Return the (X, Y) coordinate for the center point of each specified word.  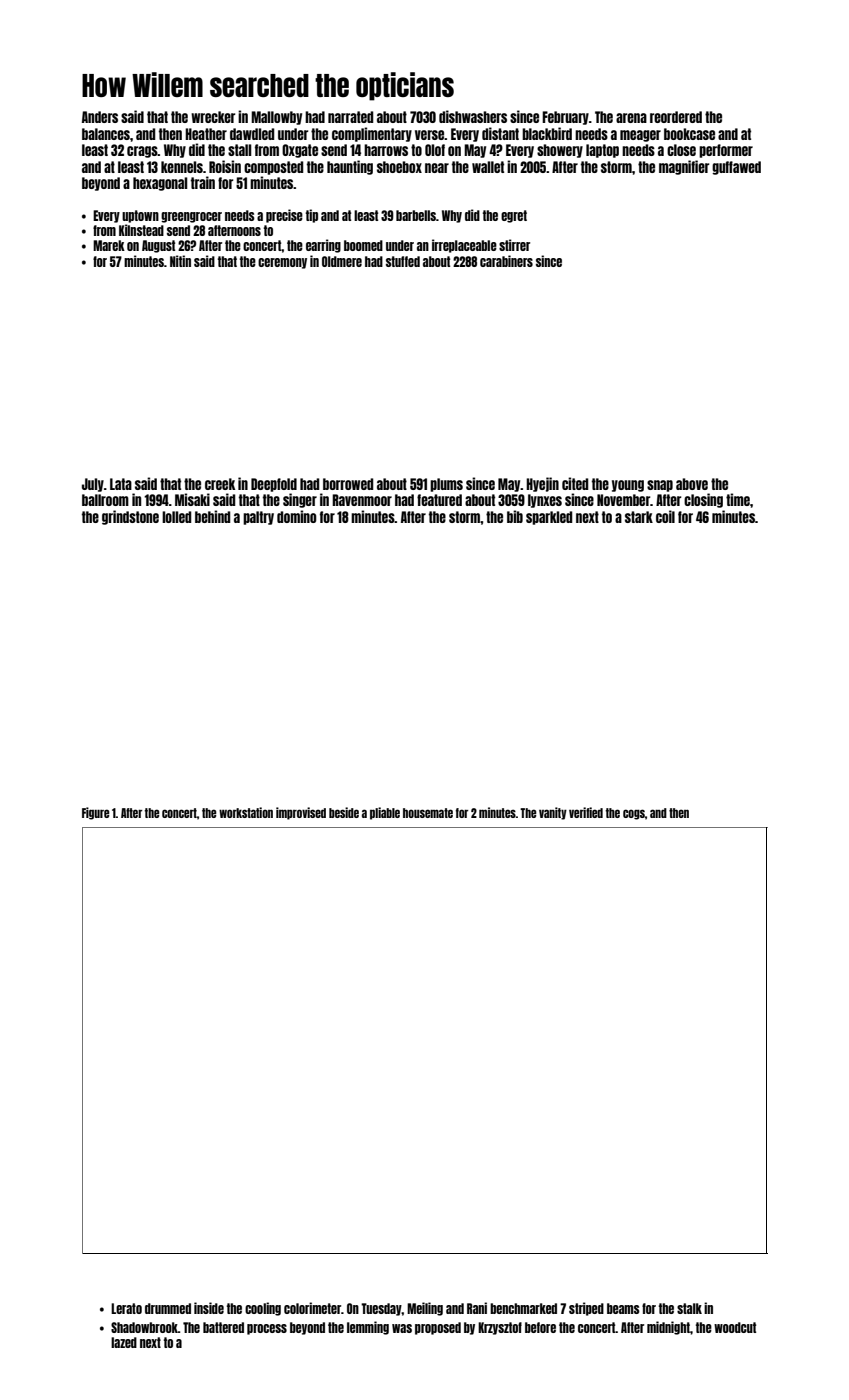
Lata (121, 484)
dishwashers (473, 116)
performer (726, 151)
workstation (246, 812)
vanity (553, 813)
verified (586, 812)
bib (515, 516)
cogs (634, 814)
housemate (428, 813)
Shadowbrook (144, 1327)
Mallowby (276, 118)
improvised (301, 813)
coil (665, 516)
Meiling (425, 1309)
